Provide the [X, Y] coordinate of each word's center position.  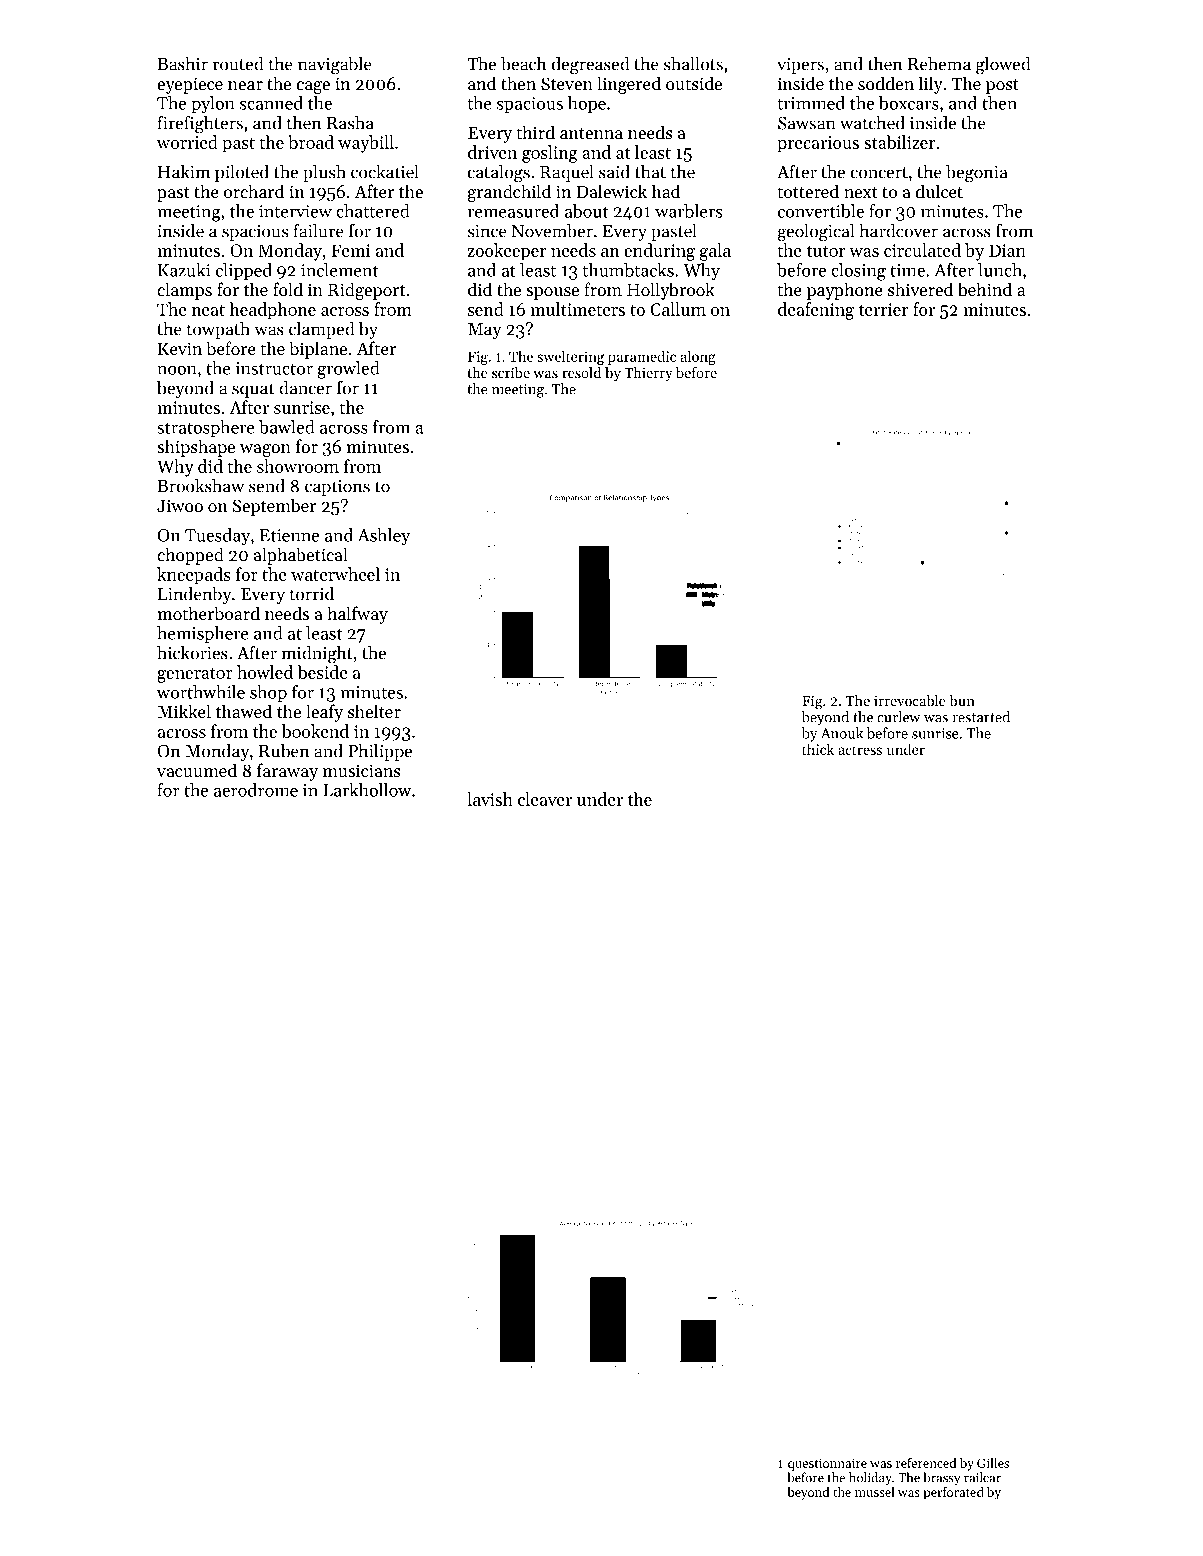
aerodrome [256, 790]
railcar [982, 1477]
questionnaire [827, 1464]
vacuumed [197, 770]
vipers [800, 66]
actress [860, 750]
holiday [870, 1478]
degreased [591, 66]
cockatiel [385, 172]
